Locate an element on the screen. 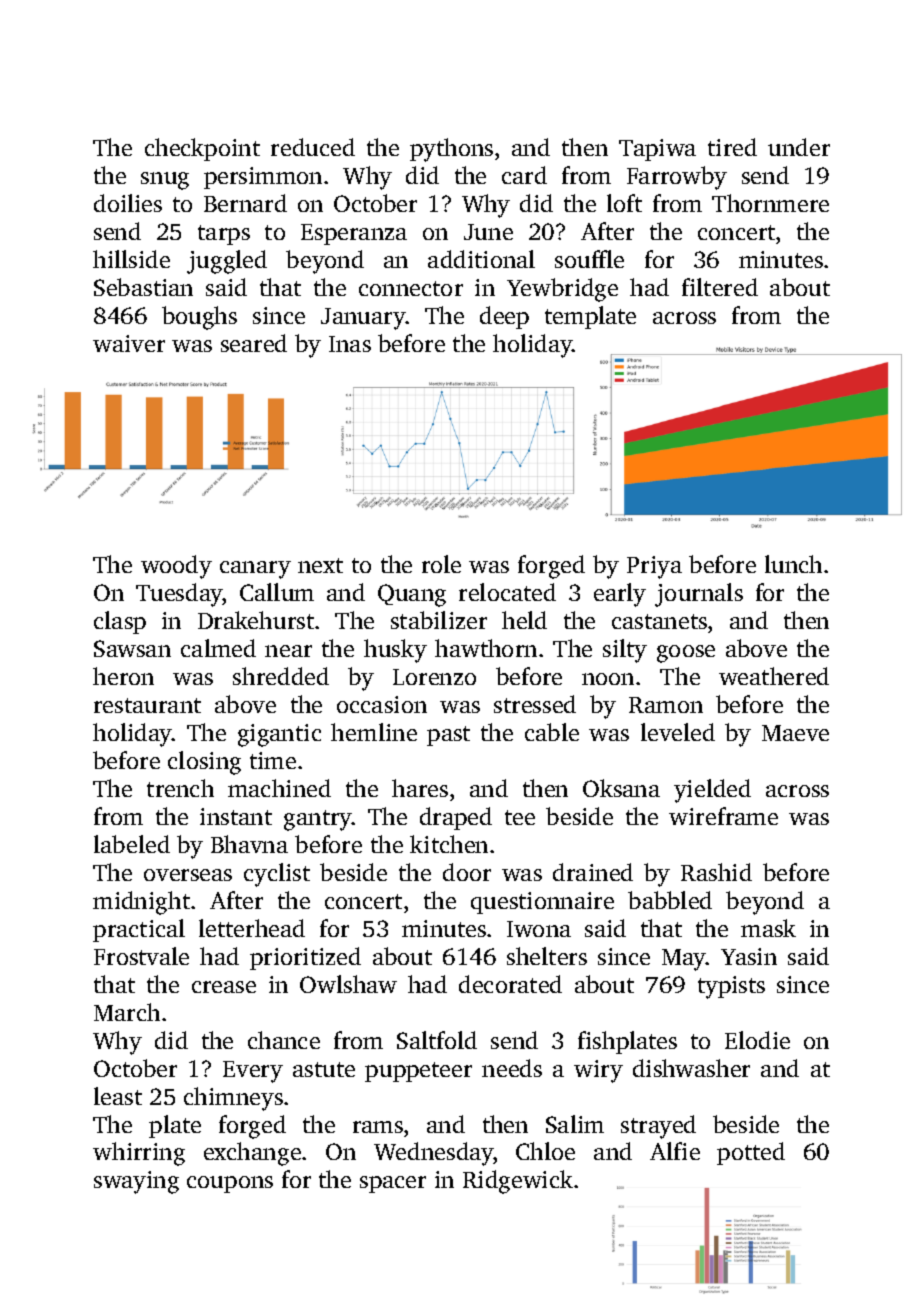 The height and width of the screenshot is (1314, 924). Ridgewick is located at coordinates (518, 1182).
